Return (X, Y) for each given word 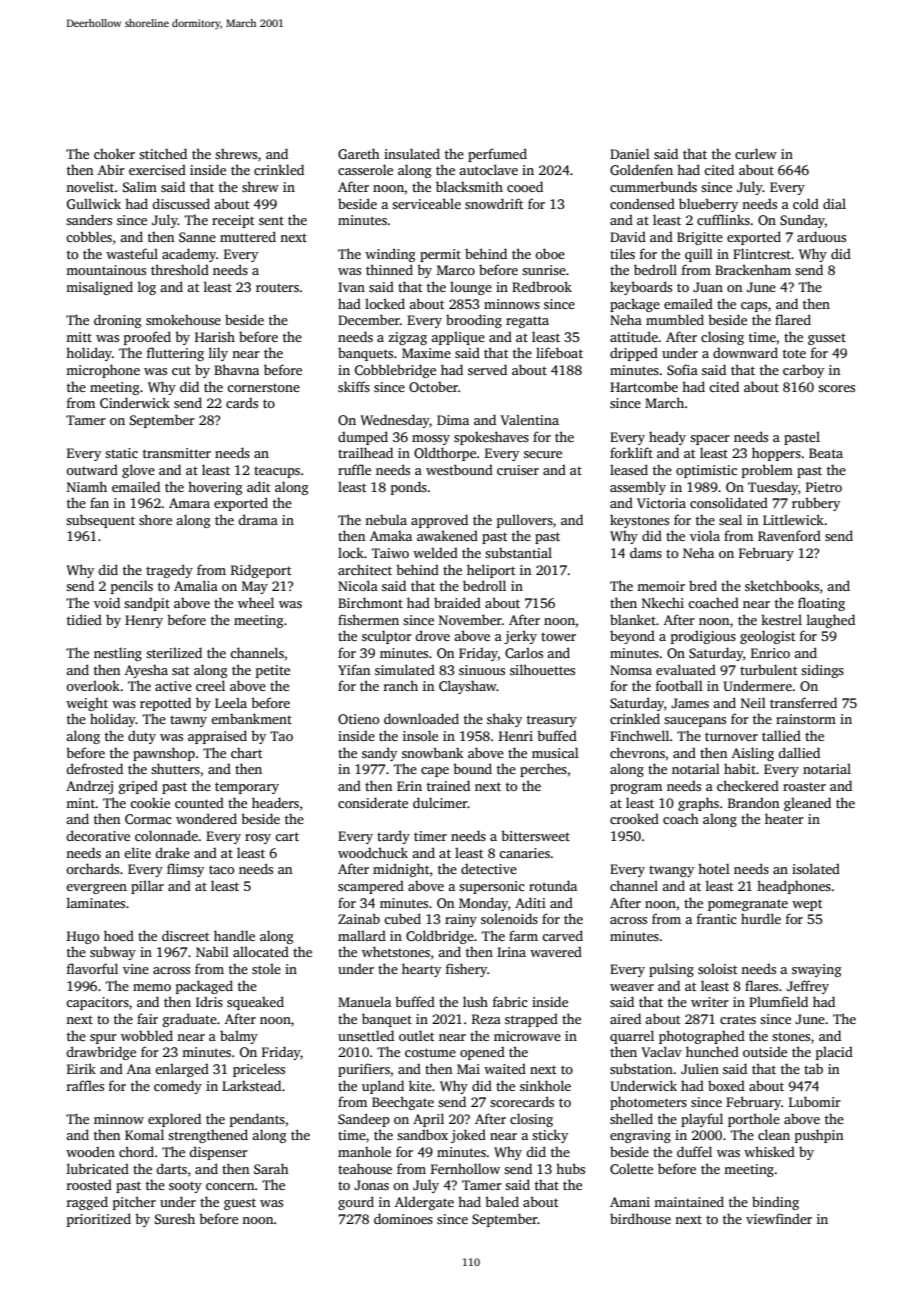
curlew (756, 153)
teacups (277, 472)
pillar (147, 887)
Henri (516, 736)
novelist (90, 186)
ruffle (354, 469)
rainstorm (806, 719)
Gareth (359, 153)
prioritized (99, 1220)
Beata (826, 453)
